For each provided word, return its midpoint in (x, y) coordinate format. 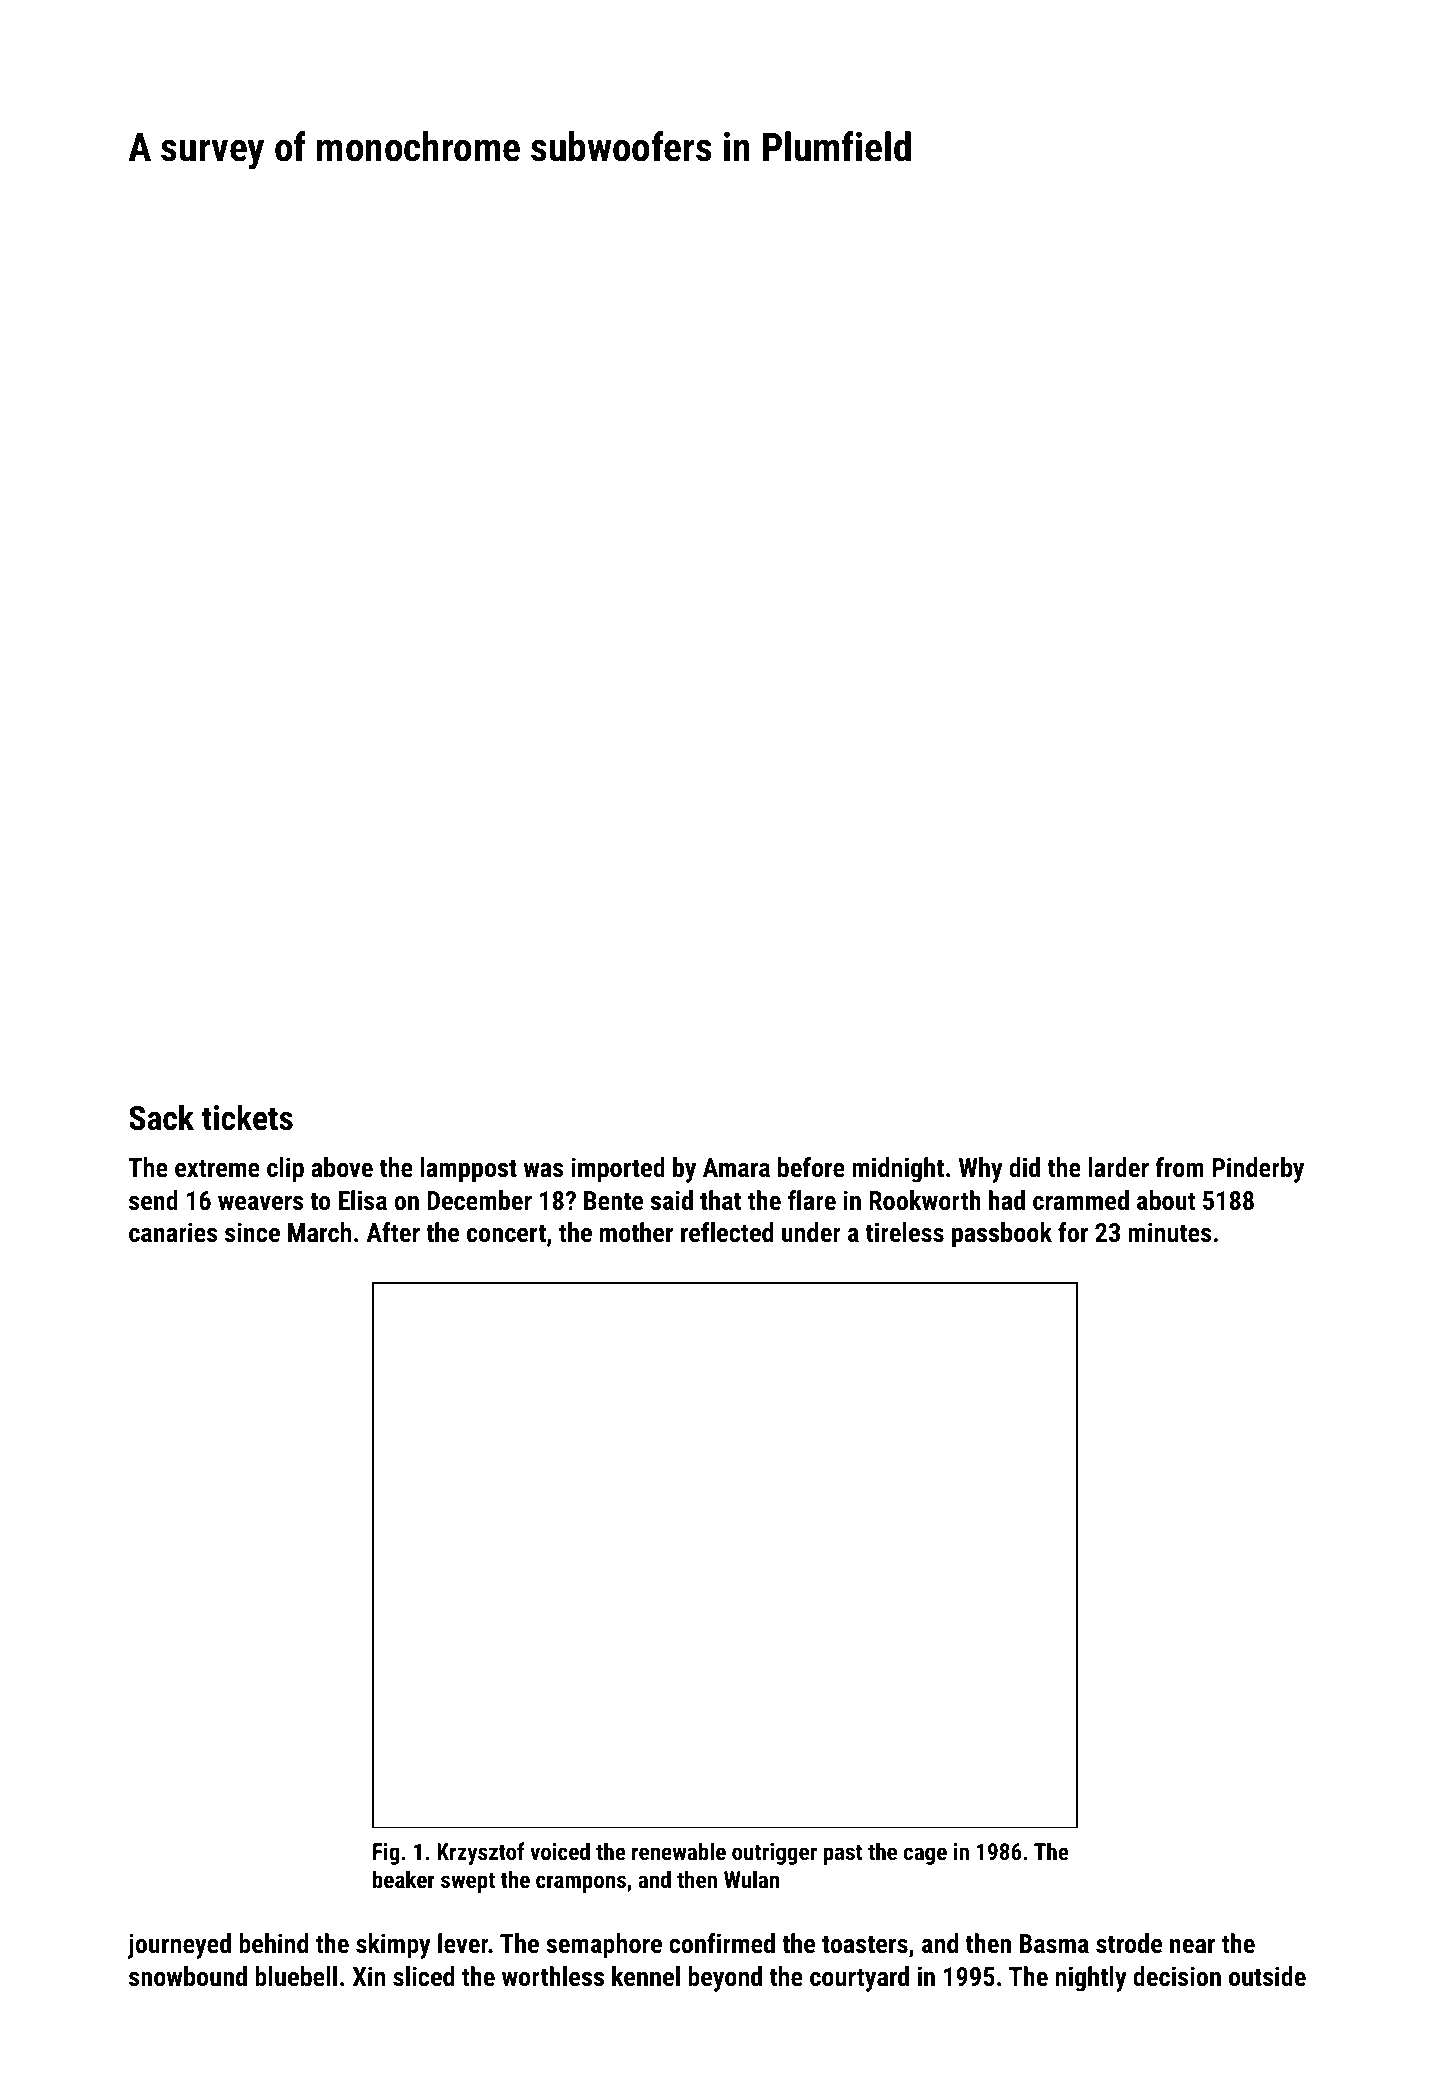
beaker (404, 1879)
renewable (679, 1851)
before (811, 1167)
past (843, 1854)
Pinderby (1258, 1170)
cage (925, 1856)
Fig (386, 1854)
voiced (560, 1851)
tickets (247, 1117)
